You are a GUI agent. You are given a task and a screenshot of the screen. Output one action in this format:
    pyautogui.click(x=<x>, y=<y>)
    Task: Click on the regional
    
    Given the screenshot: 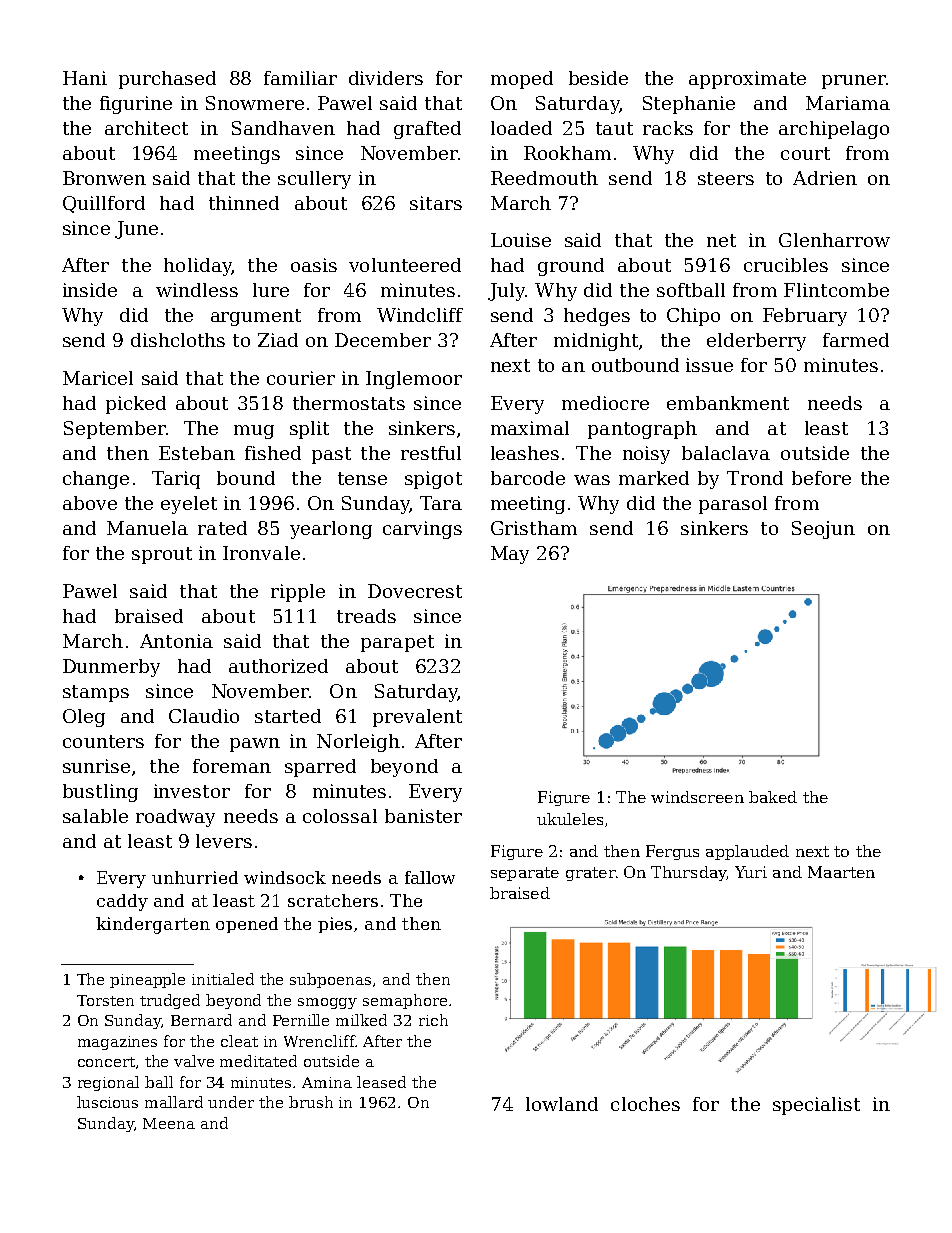 What is the action you would take?
    pyautogui.click(x=108, y=1083)
